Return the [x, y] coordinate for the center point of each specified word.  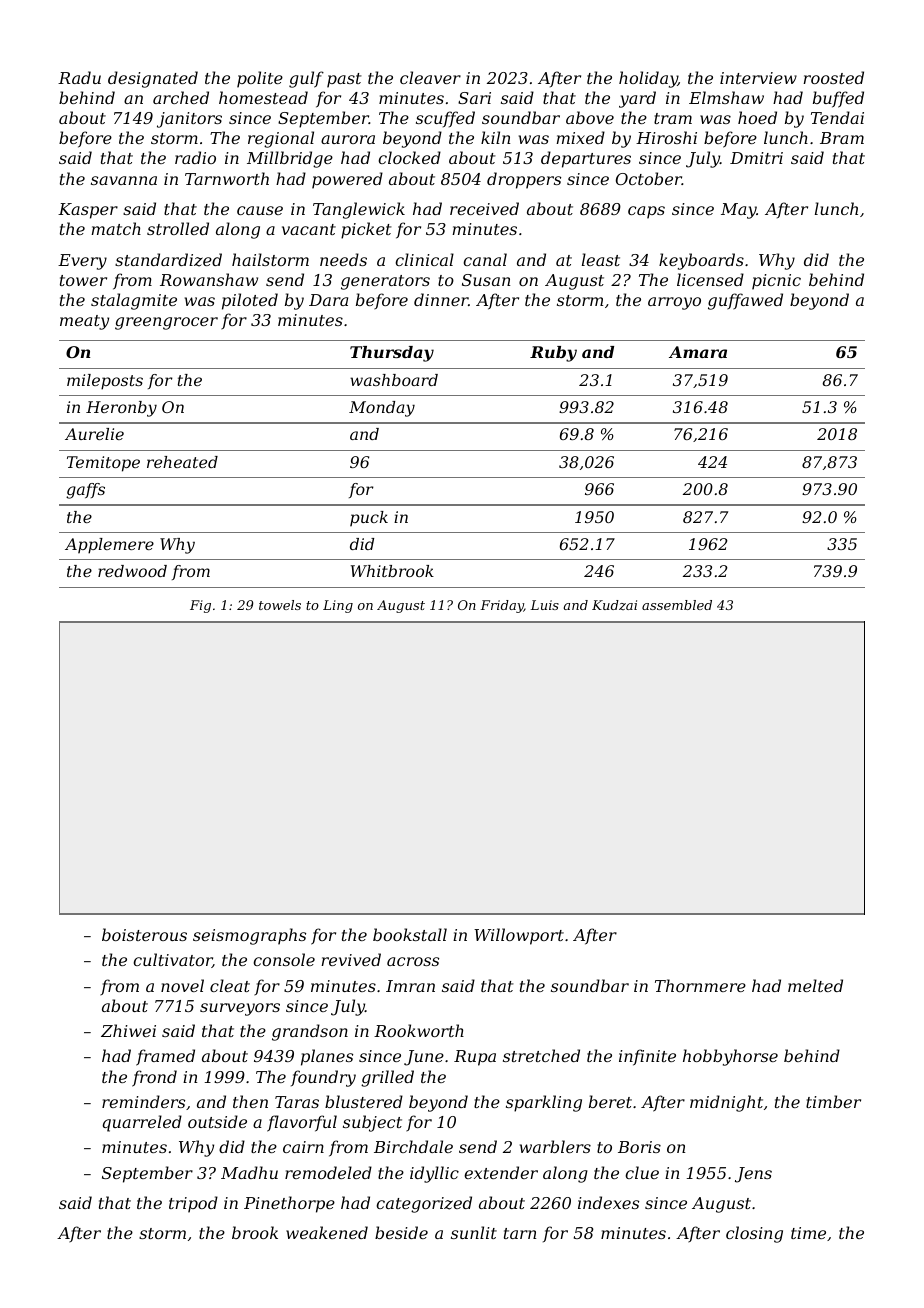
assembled [677, 605]
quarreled [142, 1123]
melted [815, 985]
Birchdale [413, 1146]
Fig [200, 606]
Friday [502, 606]
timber [833, 1101]
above [590, 117]
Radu [79, 77]
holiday [648, 79]
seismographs [249, 936]
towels [280, 605]
